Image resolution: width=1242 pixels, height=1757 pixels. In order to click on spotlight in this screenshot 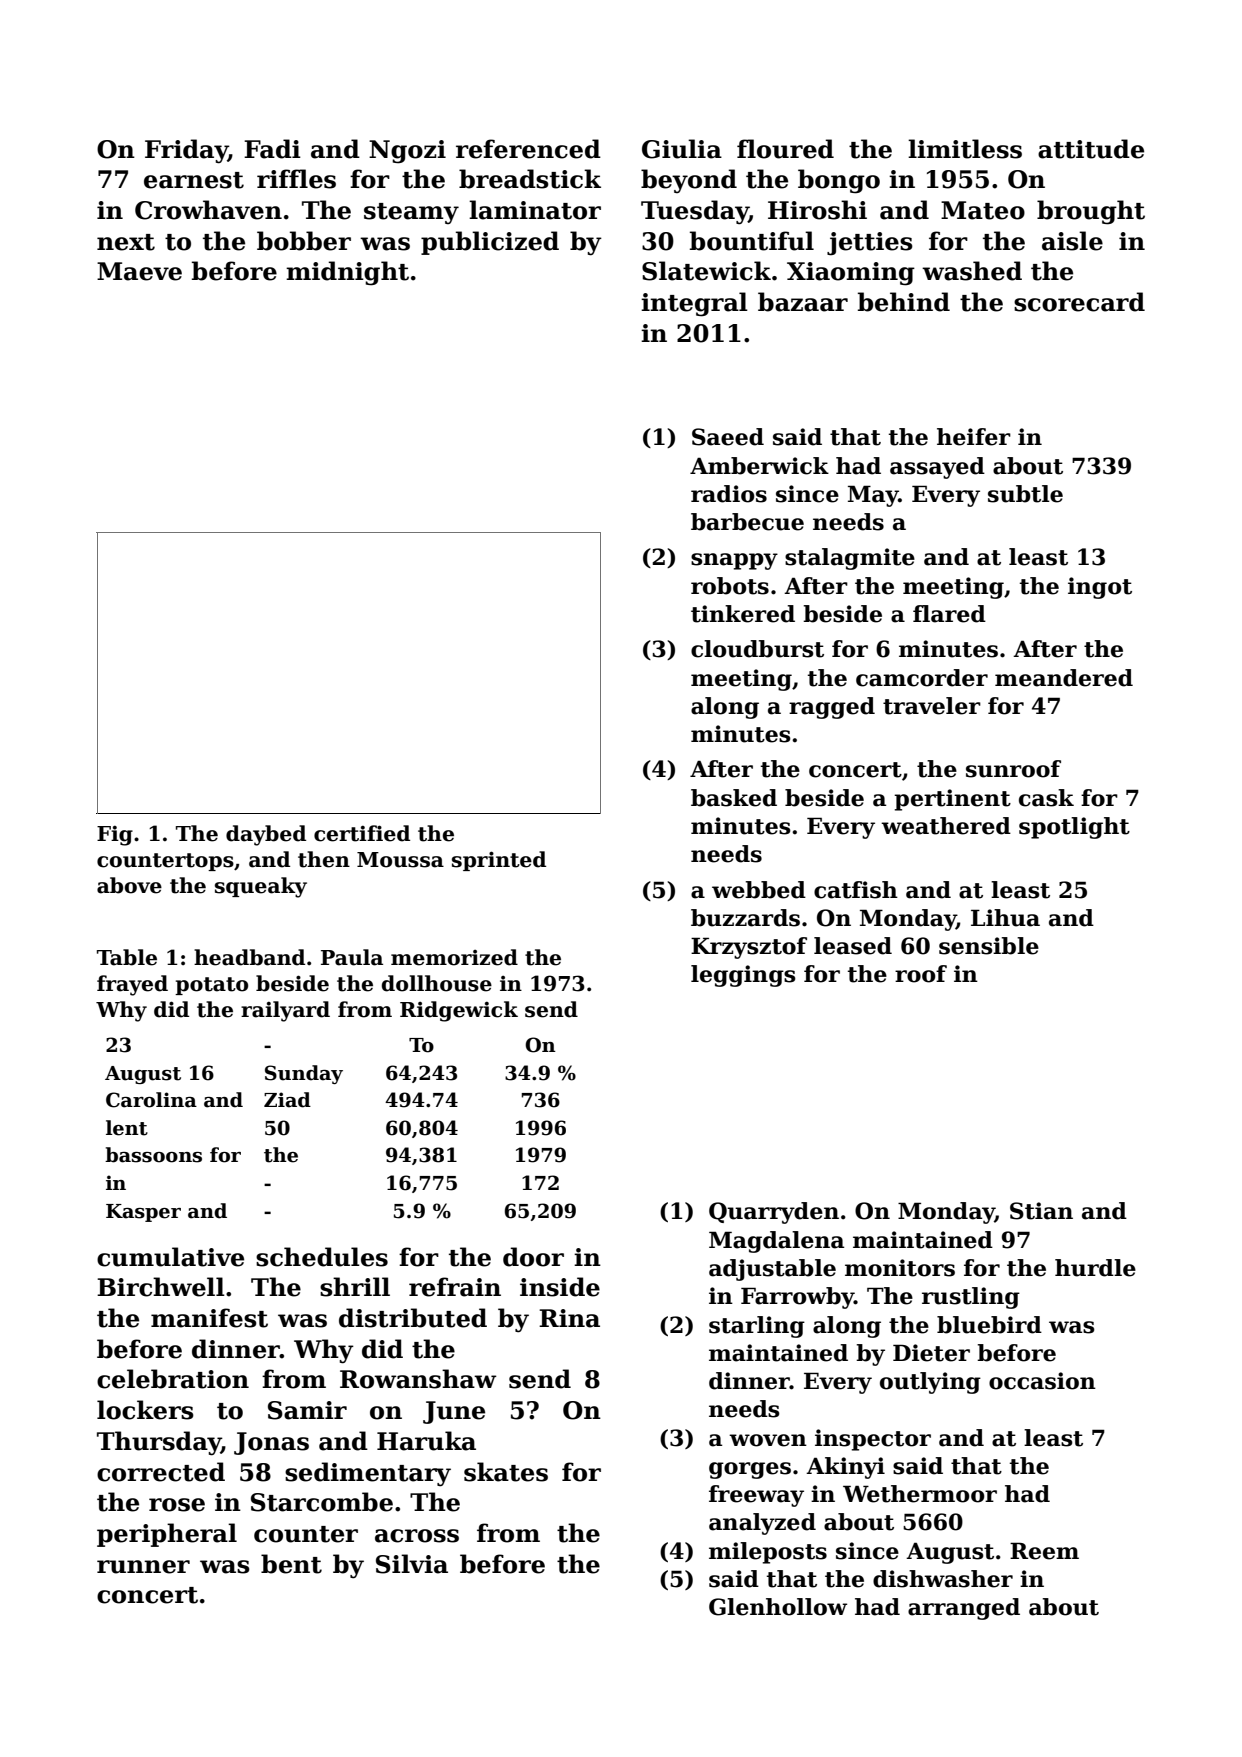, I will do `click(1074, 828)`.
